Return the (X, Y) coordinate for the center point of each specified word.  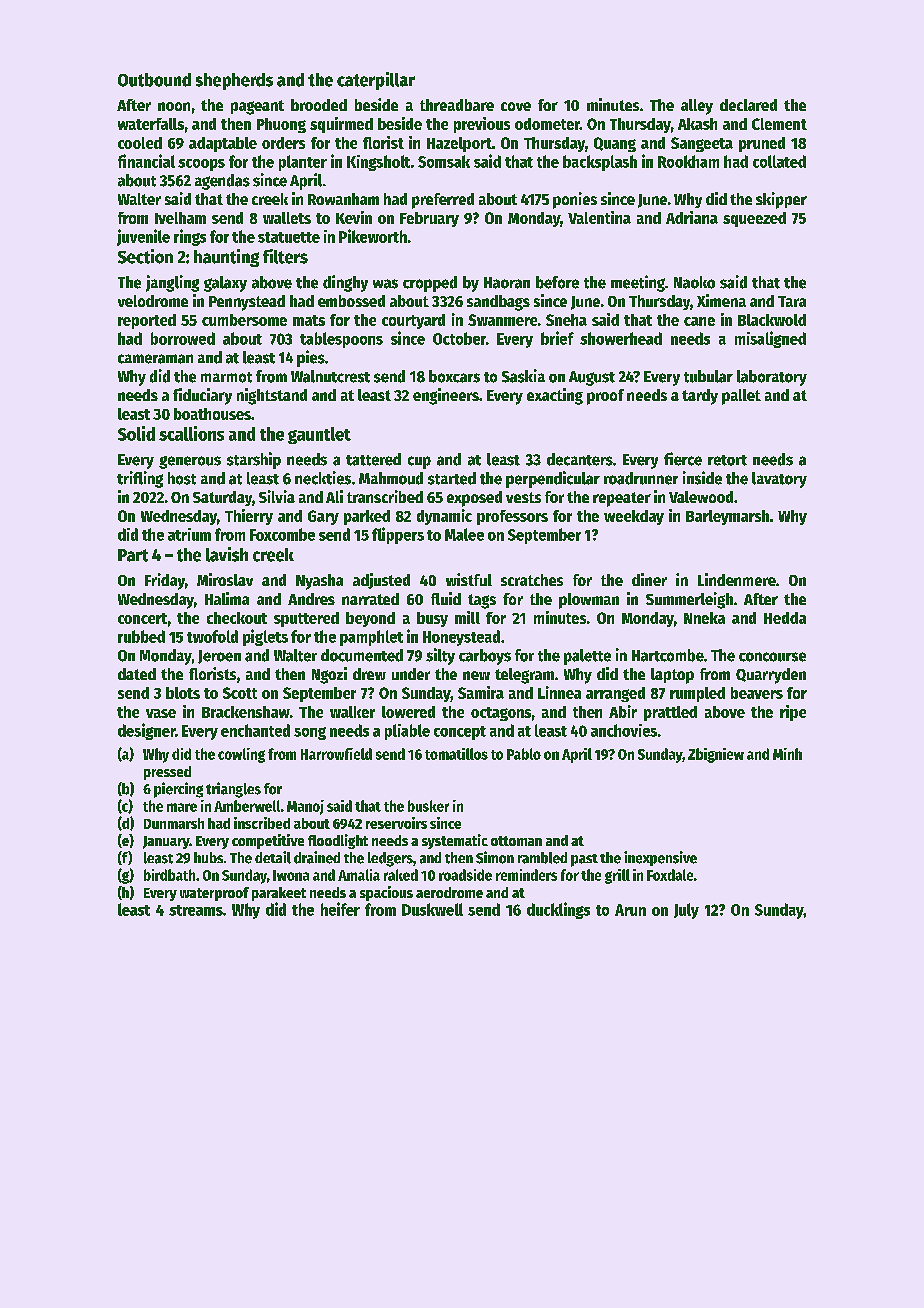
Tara (792, 301)
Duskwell (432, 909)
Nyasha (319, 582)
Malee (464, 534)
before (557, 282)
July (686, 911)
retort (727, 460)
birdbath (169, 875)
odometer (547, 124)
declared (748, 105)
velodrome (153, 301)
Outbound (154, 80)
